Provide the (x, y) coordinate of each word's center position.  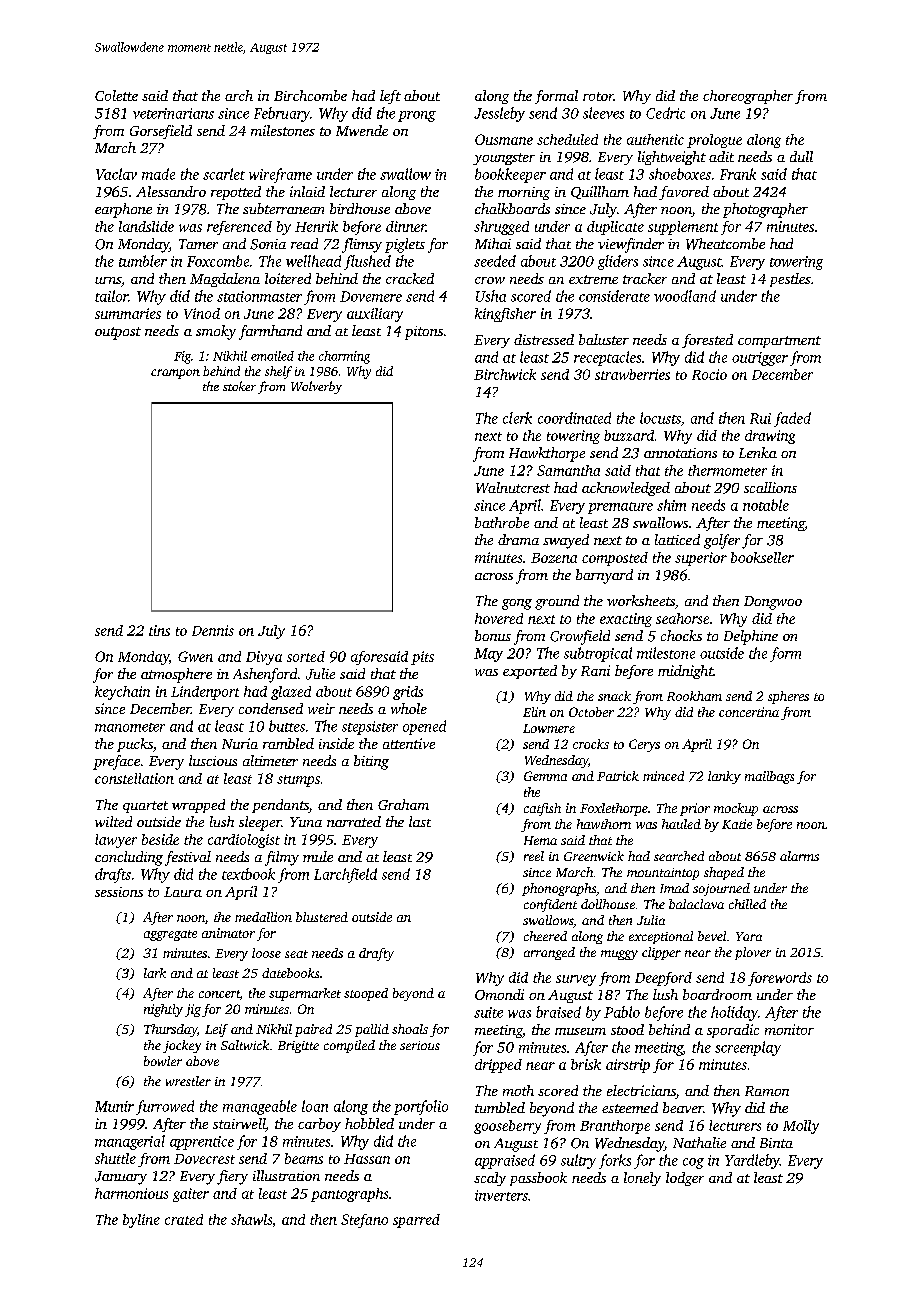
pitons (424, 333)
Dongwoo (773, 603)
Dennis (213, 630)
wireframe (280, 175)
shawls (251, 1219)
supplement (683, 228)
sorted (306, 656)
